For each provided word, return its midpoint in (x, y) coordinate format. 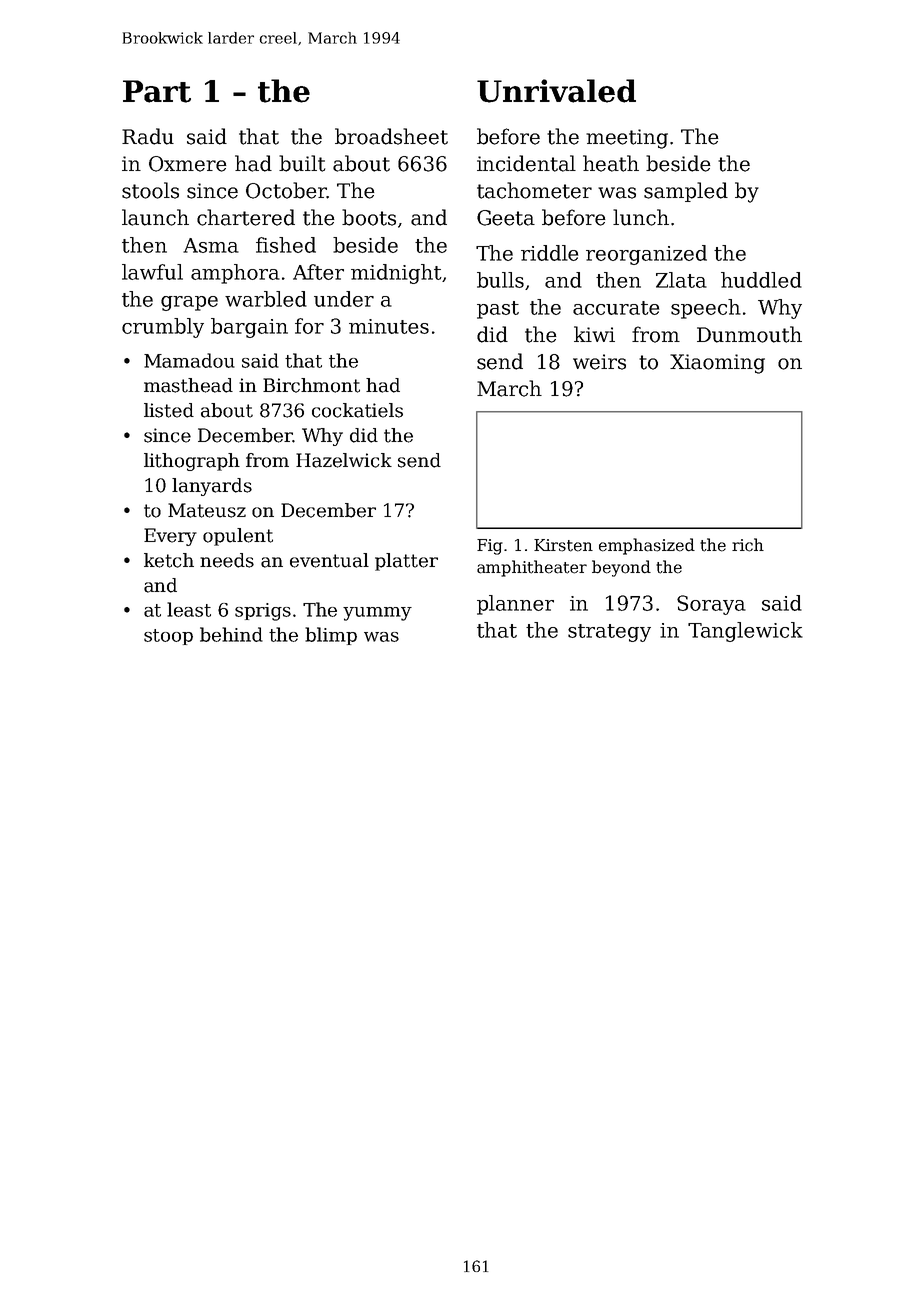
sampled (686, 192)
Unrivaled (556, 91)
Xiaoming (717, 364)
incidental (526, 163)
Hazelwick (344, 460)
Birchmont (311, 385)
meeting (627, 139)
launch (155, 217)
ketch (169, 560)
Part (157, 91)
